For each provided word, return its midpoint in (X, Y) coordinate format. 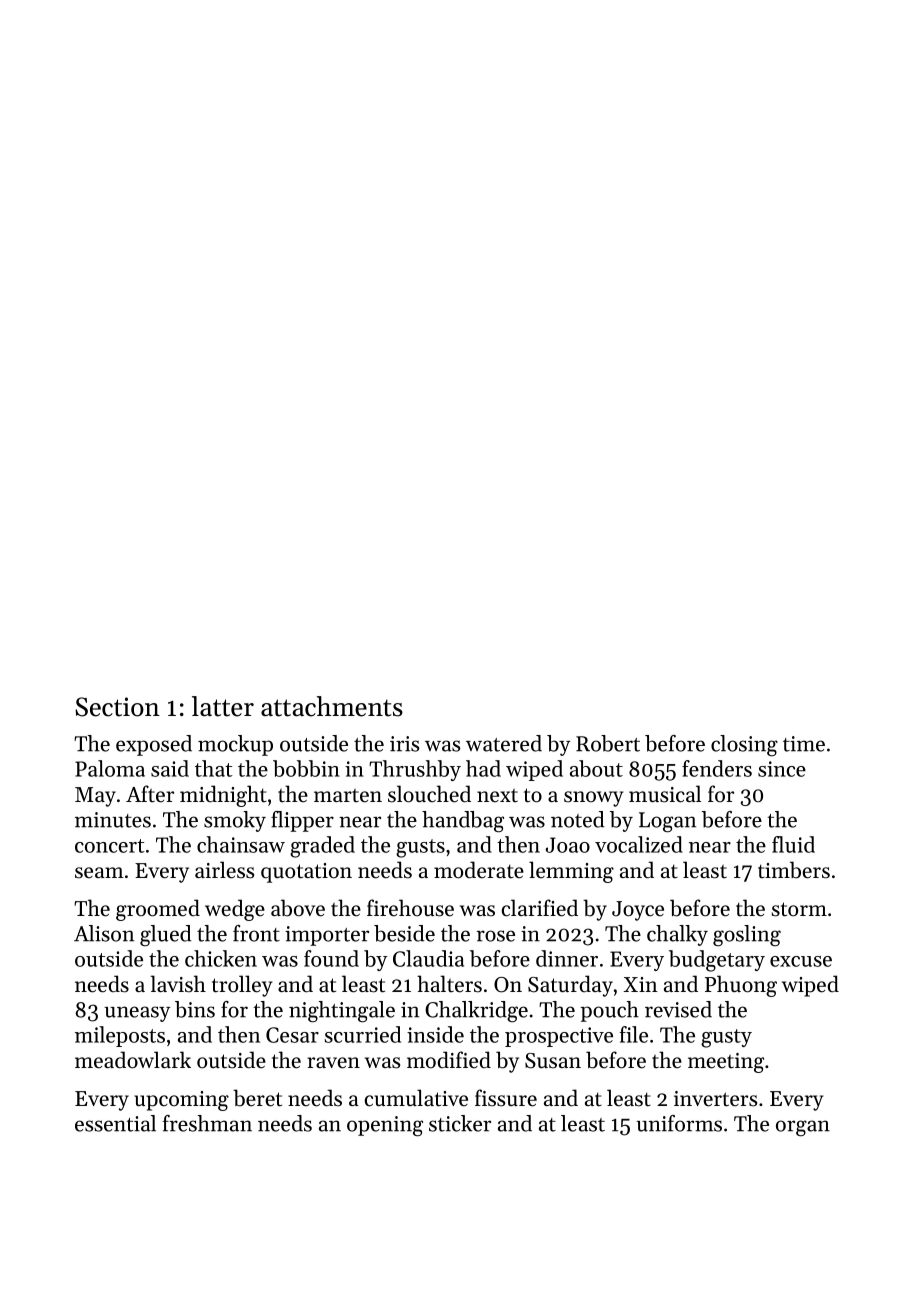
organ (803, 1128)
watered (504, 743)
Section (117, 707)
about (596, 768)
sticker (460, 1123)
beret (257, 1098)
